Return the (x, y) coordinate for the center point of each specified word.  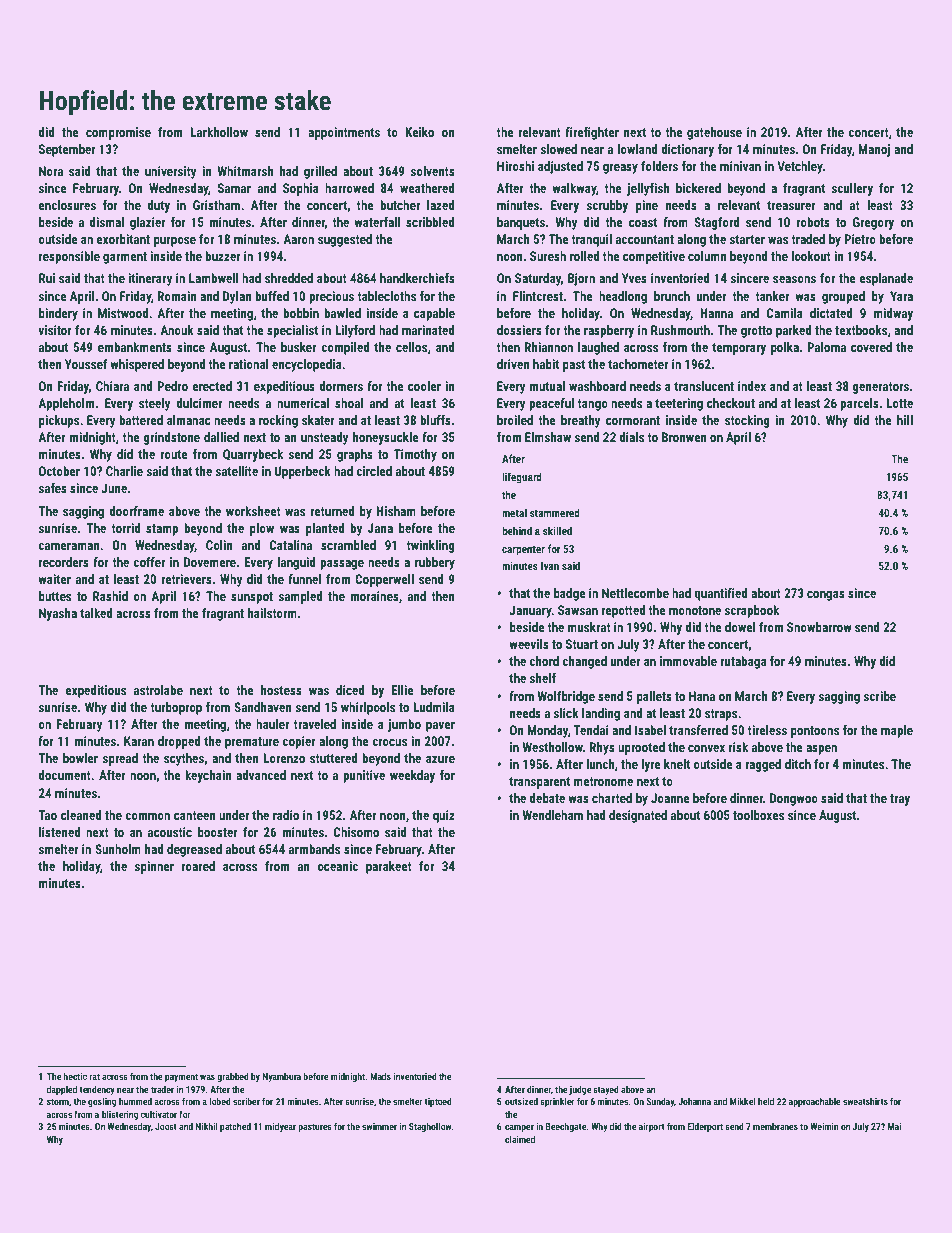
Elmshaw (548, 437)
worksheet (253, 511)
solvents (433, 171)
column (707, 256)
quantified (721, 594)
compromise (118, 133)
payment (181, 1077)
